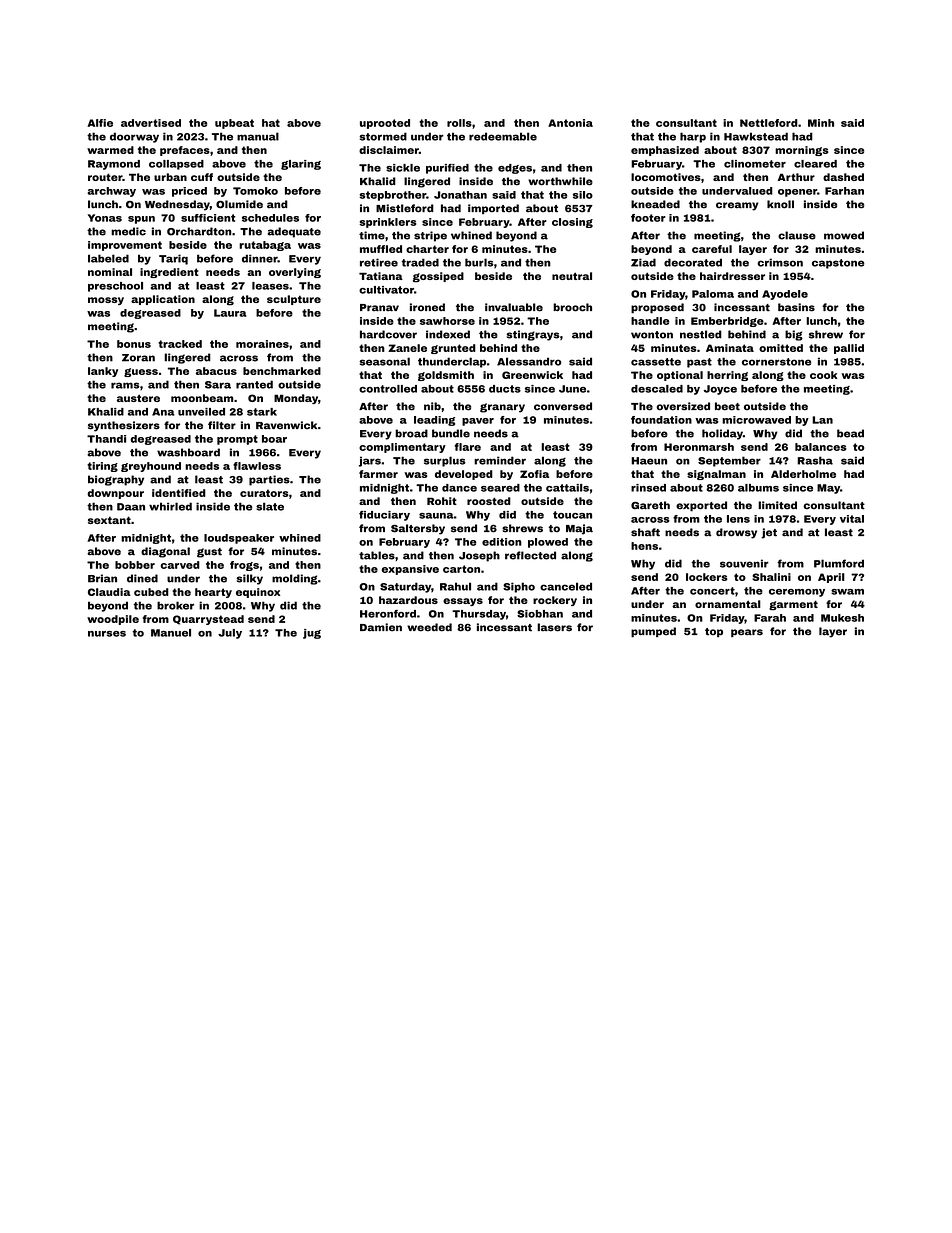  I want to click on stingrays, so click(533, 335).
